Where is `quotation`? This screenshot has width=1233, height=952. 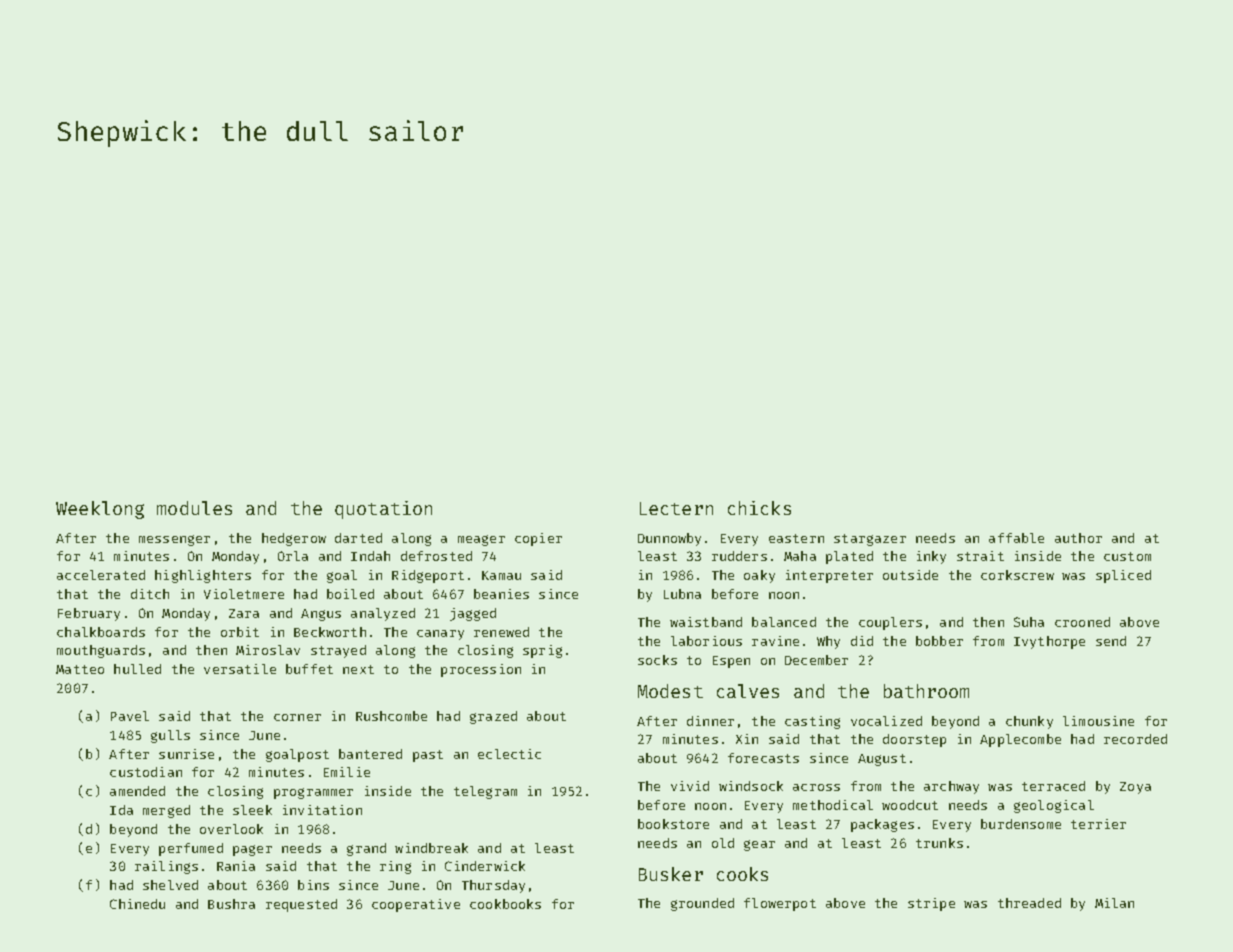
quotation is located at coordinates (383, 510).
